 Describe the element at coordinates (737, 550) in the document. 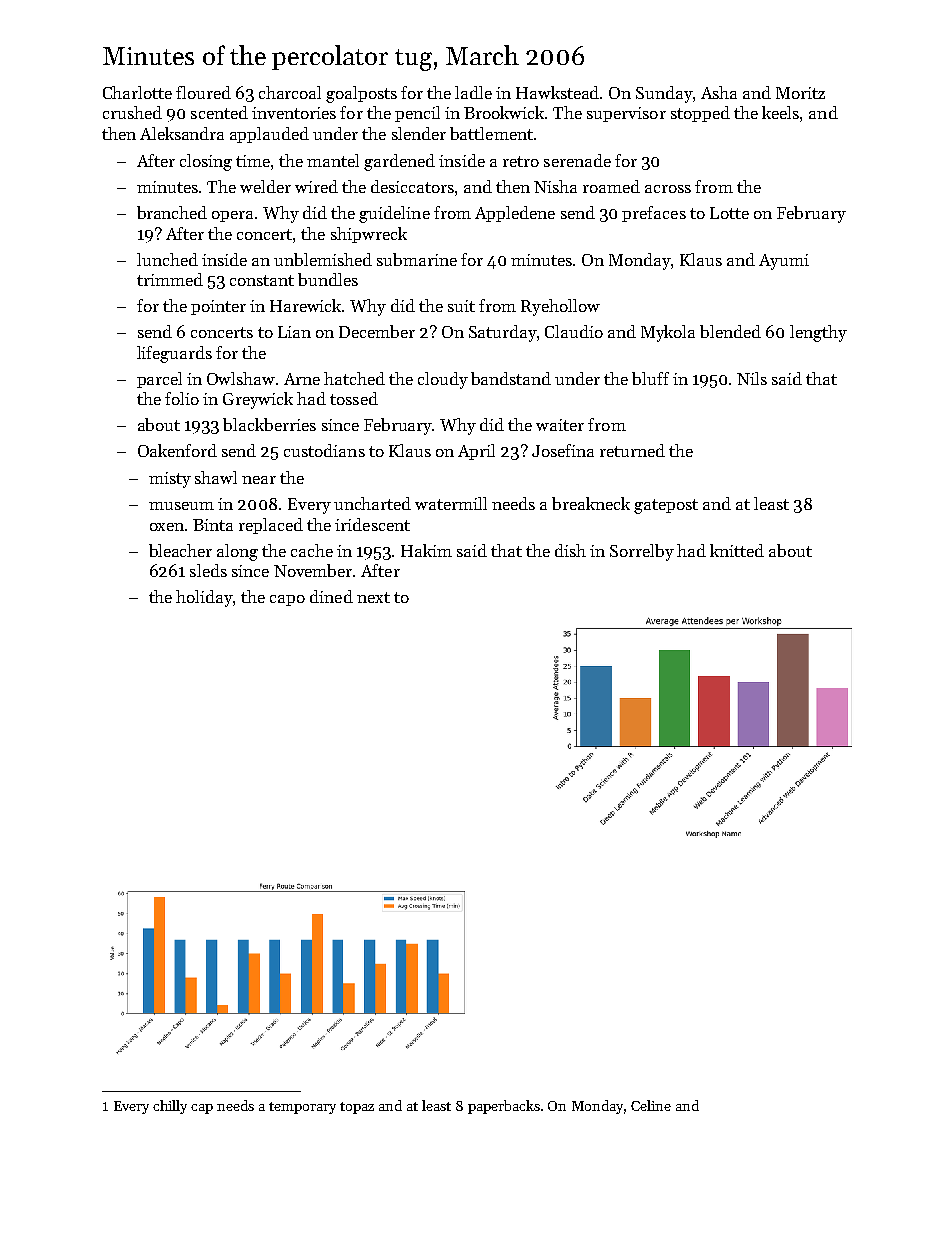

I see `knitted` at that location.
